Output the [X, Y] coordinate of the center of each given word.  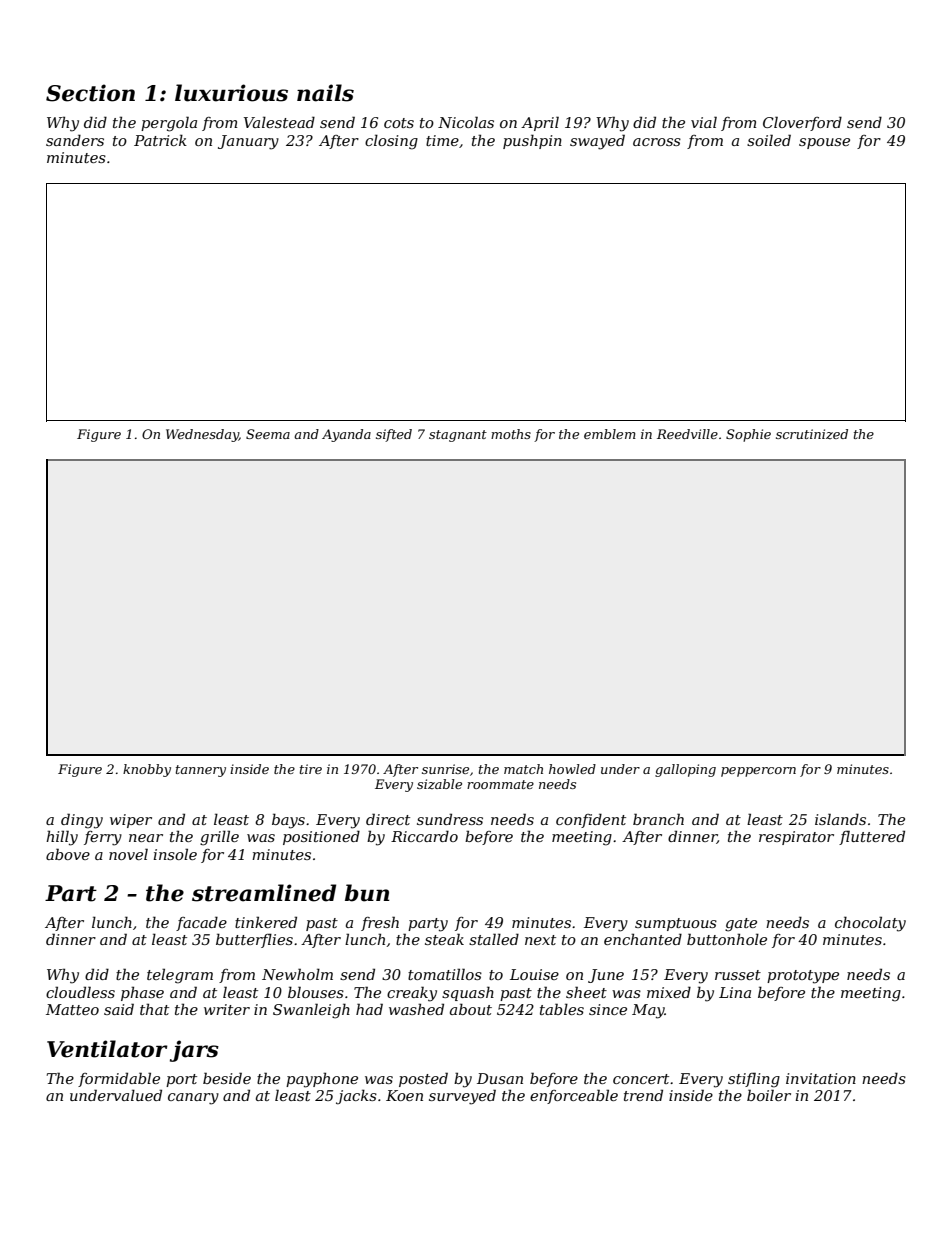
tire [311, 769]
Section [90, 93]
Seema [268, 434]
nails [325, 93]
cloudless [80, 992]
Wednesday [202, 435]
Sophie [748, 435]
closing [391, 142]
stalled [494, 939]
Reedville [687, 434]
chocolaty [870, 924]
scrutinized [812, 434]
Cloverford [802, 123]
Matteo [72, 1009]
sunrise [445, 769]
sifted [394, 435]
